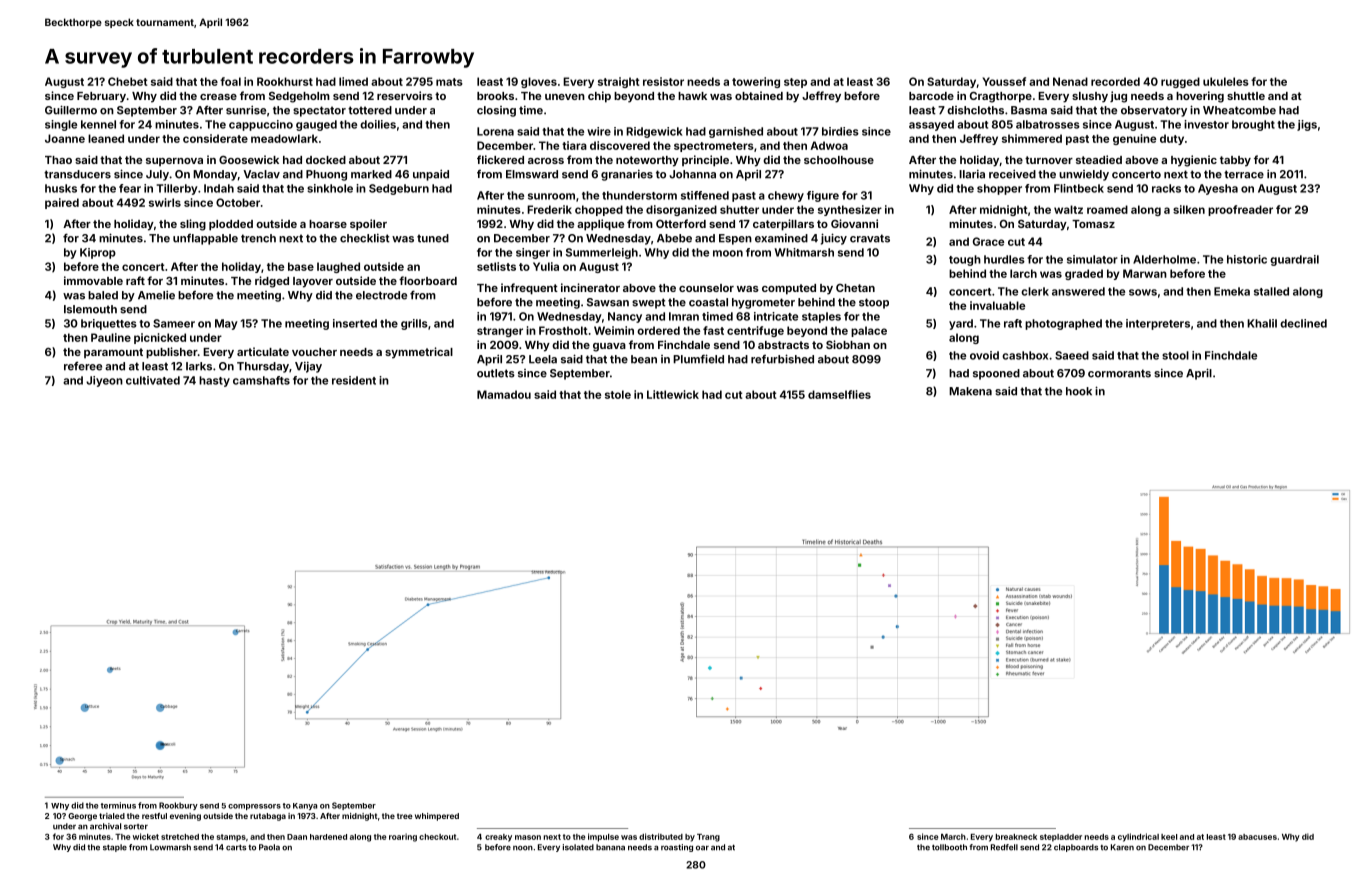  Describe the element at coordinates (1244, 174) in the screenshot. I see `terrace` at that location.
